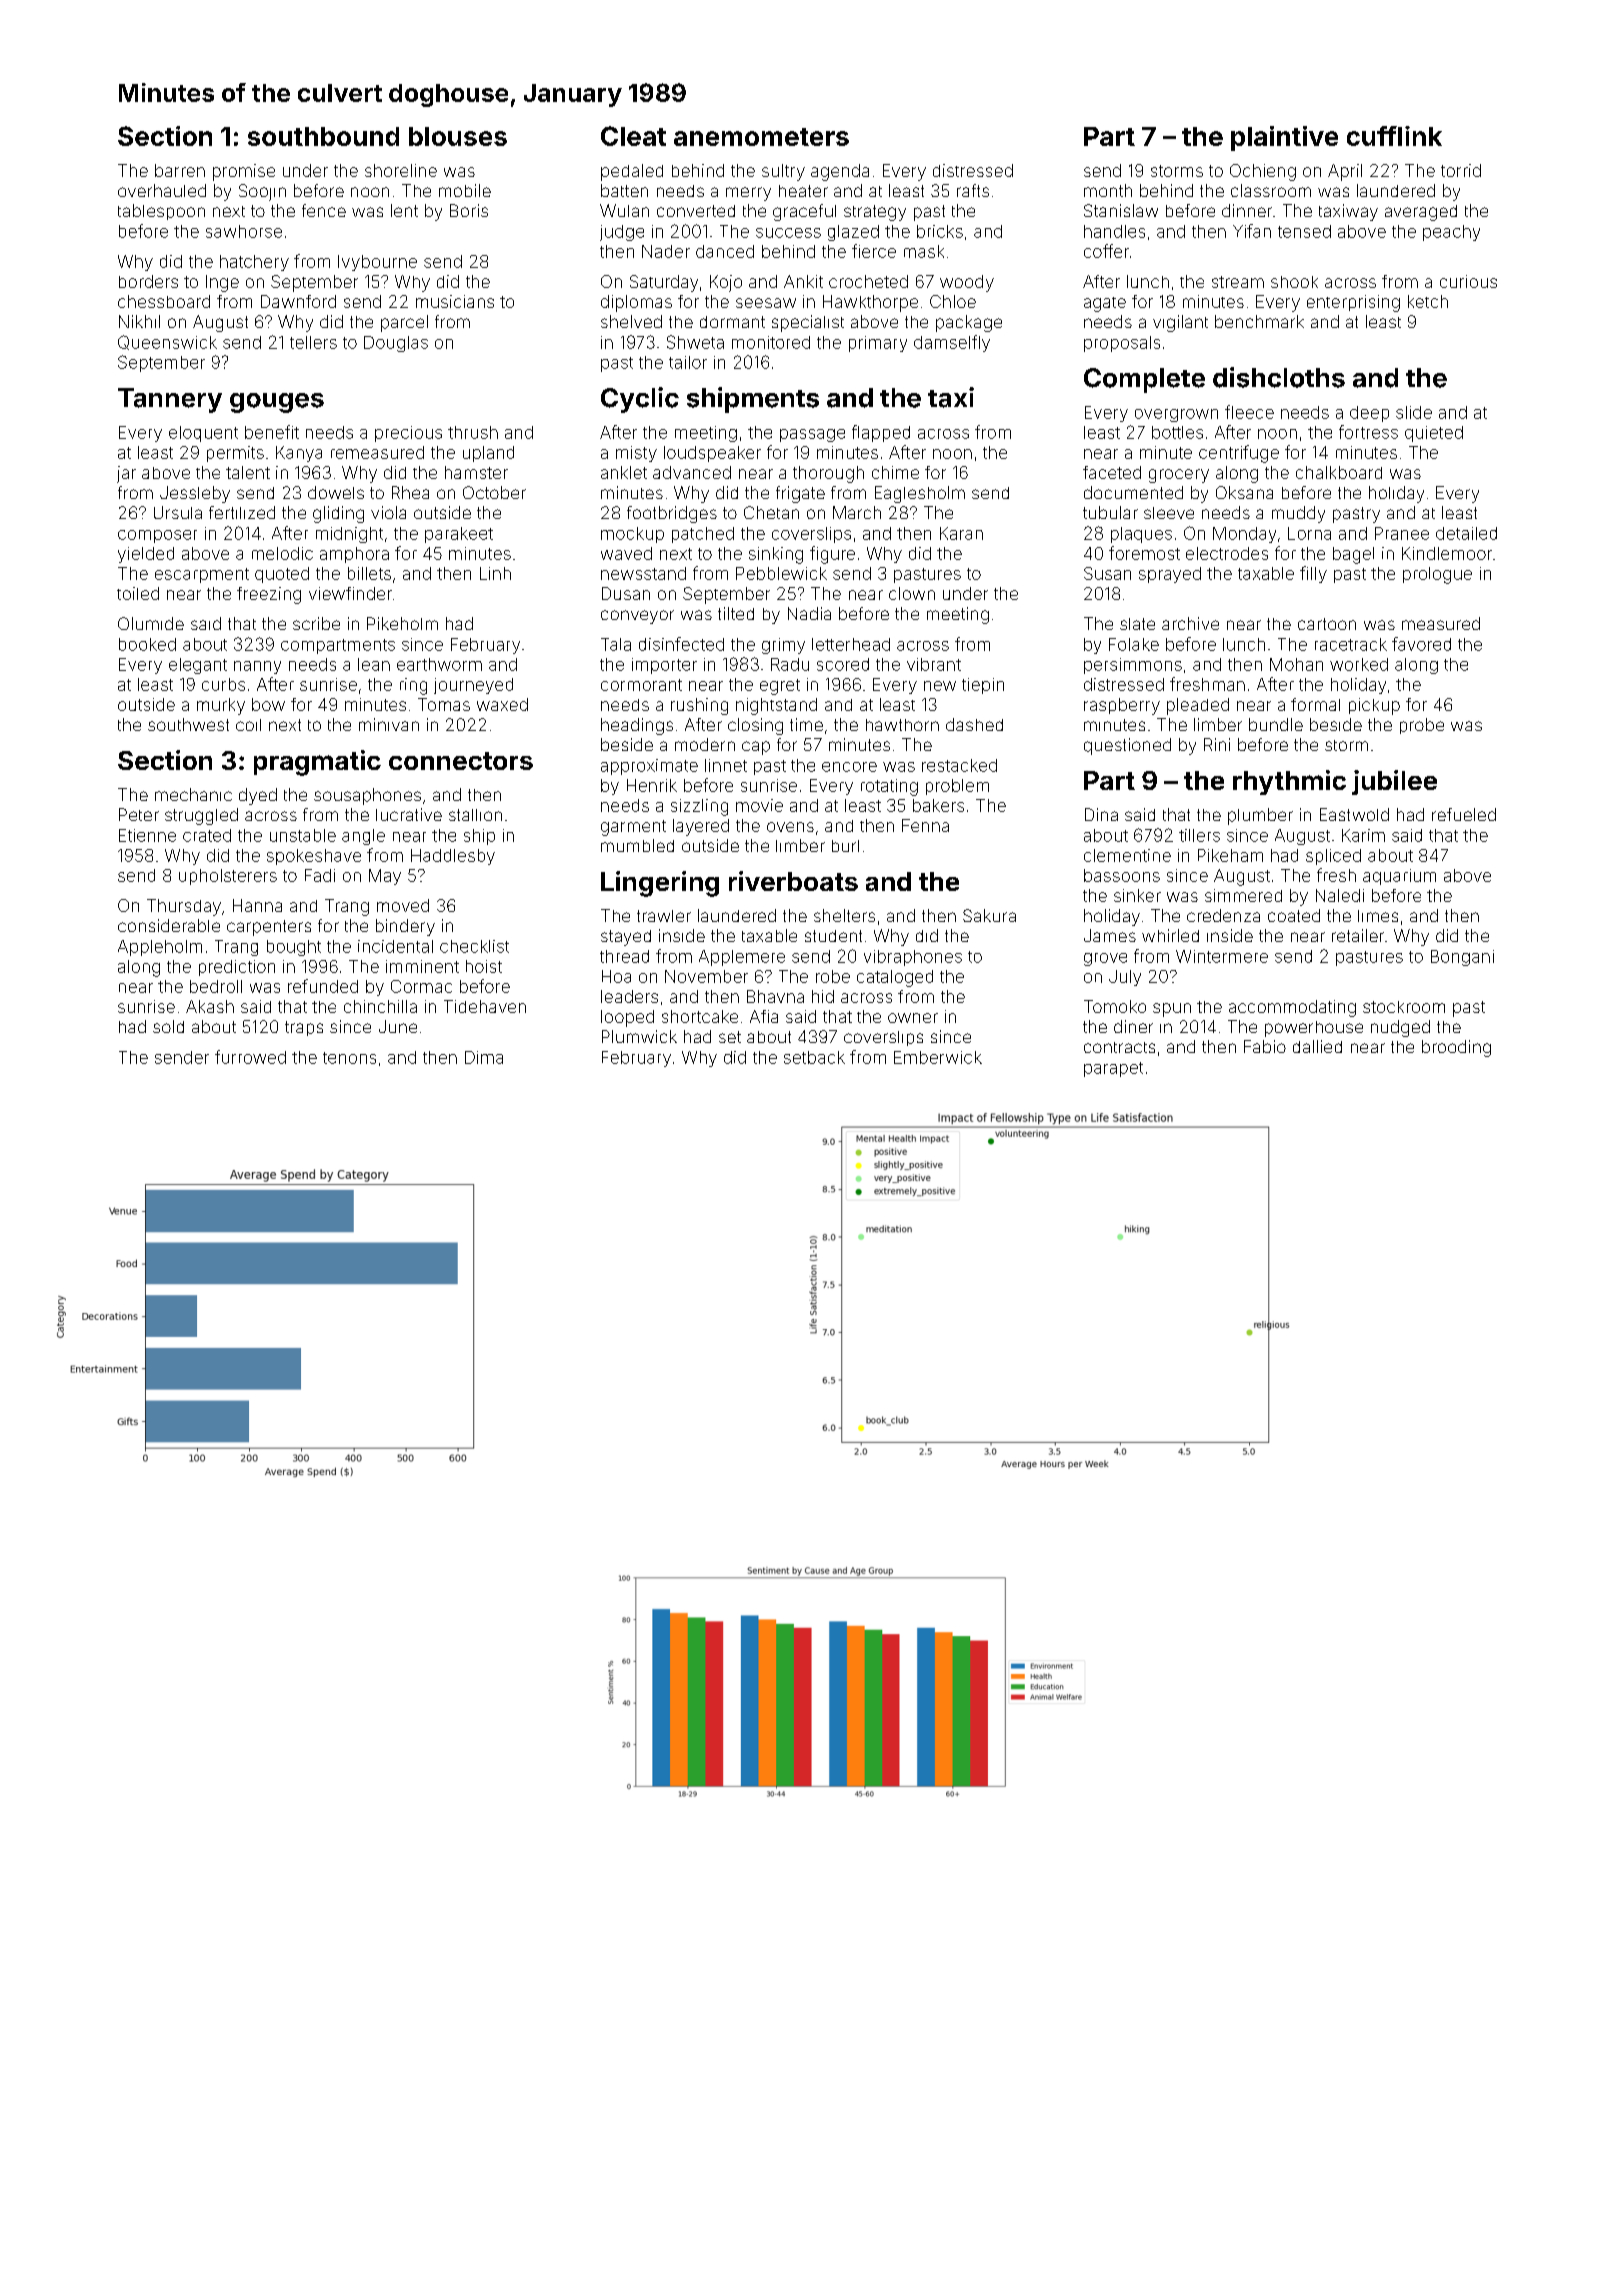 This screenshot has height=2292, width=1620. I want to click on shoreline, so click(401, 170).
